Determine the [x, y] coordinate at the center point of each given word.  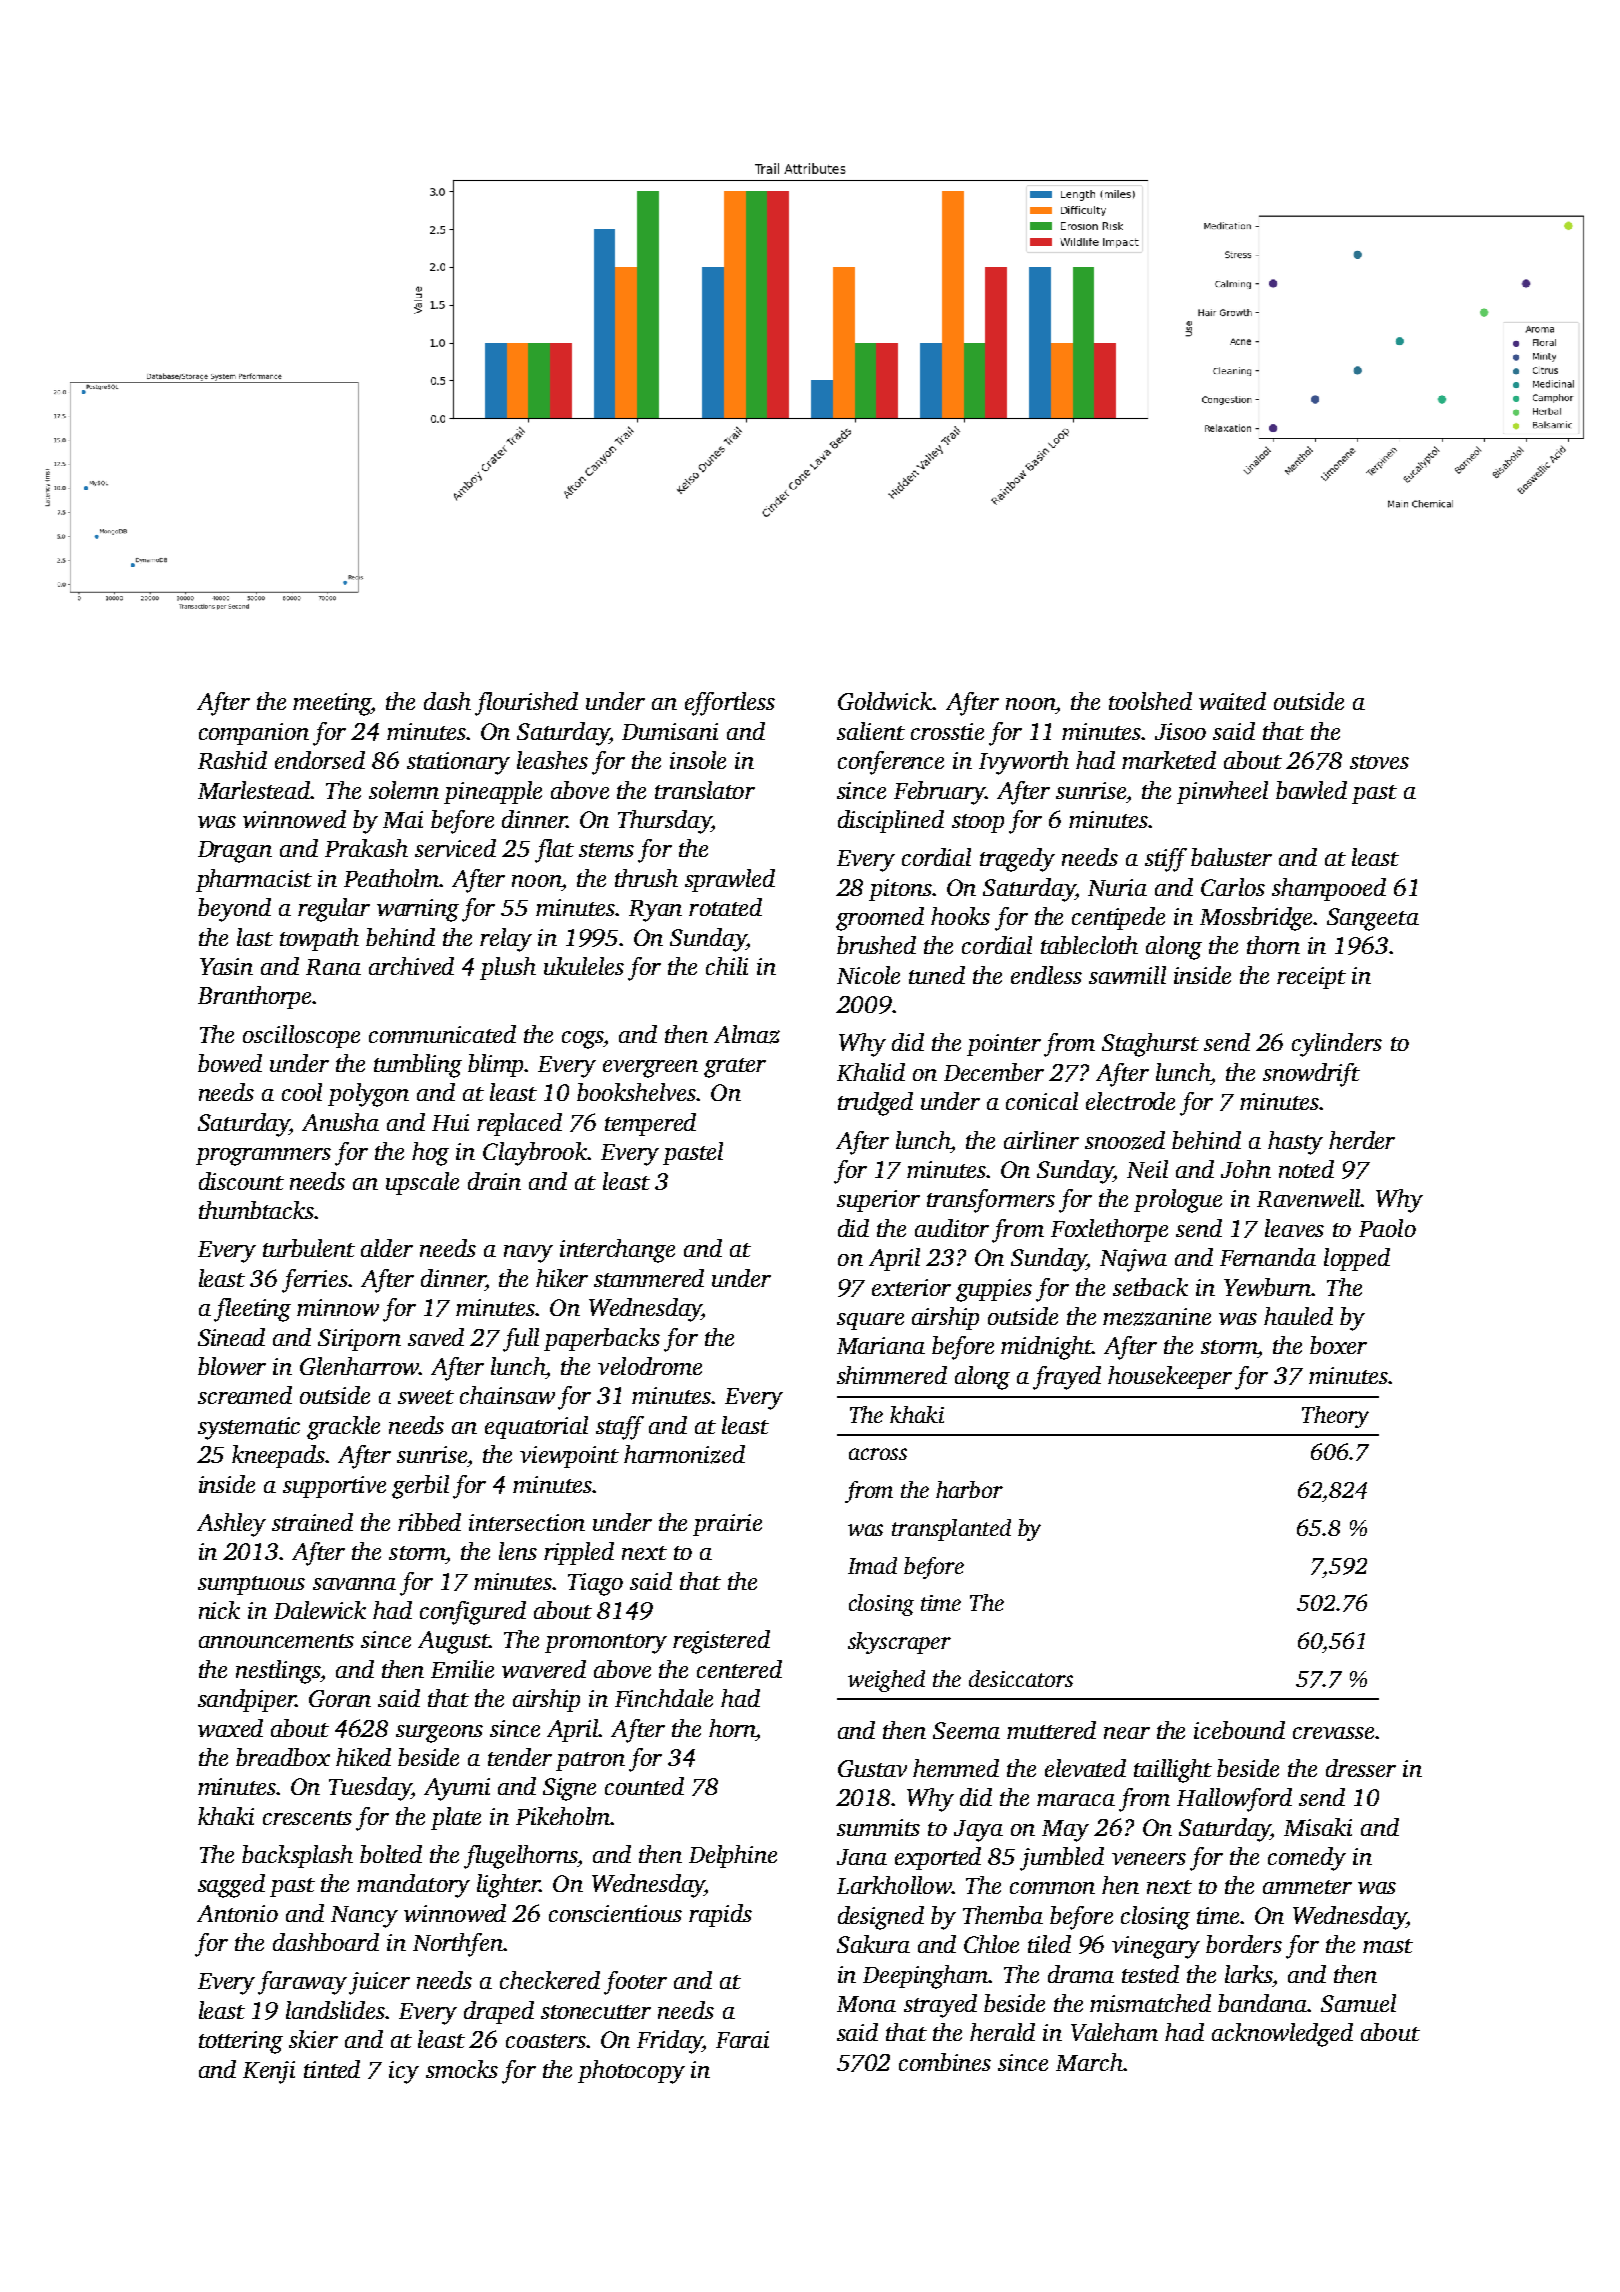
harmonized [684, 1454]
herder [1362, 1140]
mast [1388, 1946]
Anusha [340, 1122]
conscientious [615, 1913]
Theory [1335, 1417]
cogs [582, 1040]
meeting [332, 704]
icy [404, 2072]
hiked [363, 1757]
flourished [526, 704]
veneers [1149, 1859]
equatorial [536, 1427]
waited [1232, 701]
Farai [742, 2039]
